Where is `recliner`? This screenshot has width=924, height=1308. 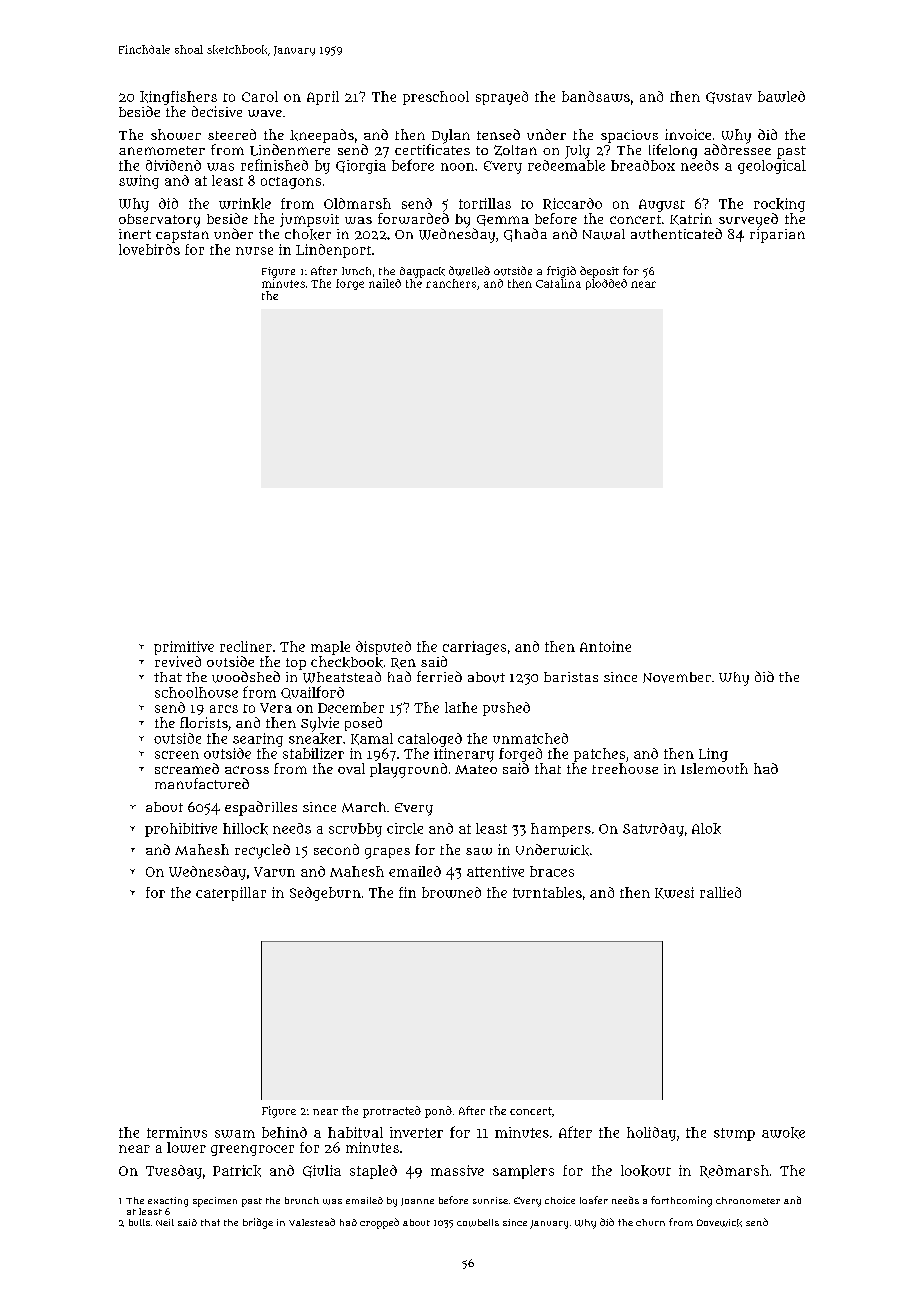 recliner is located at coordinates (246, 646).
